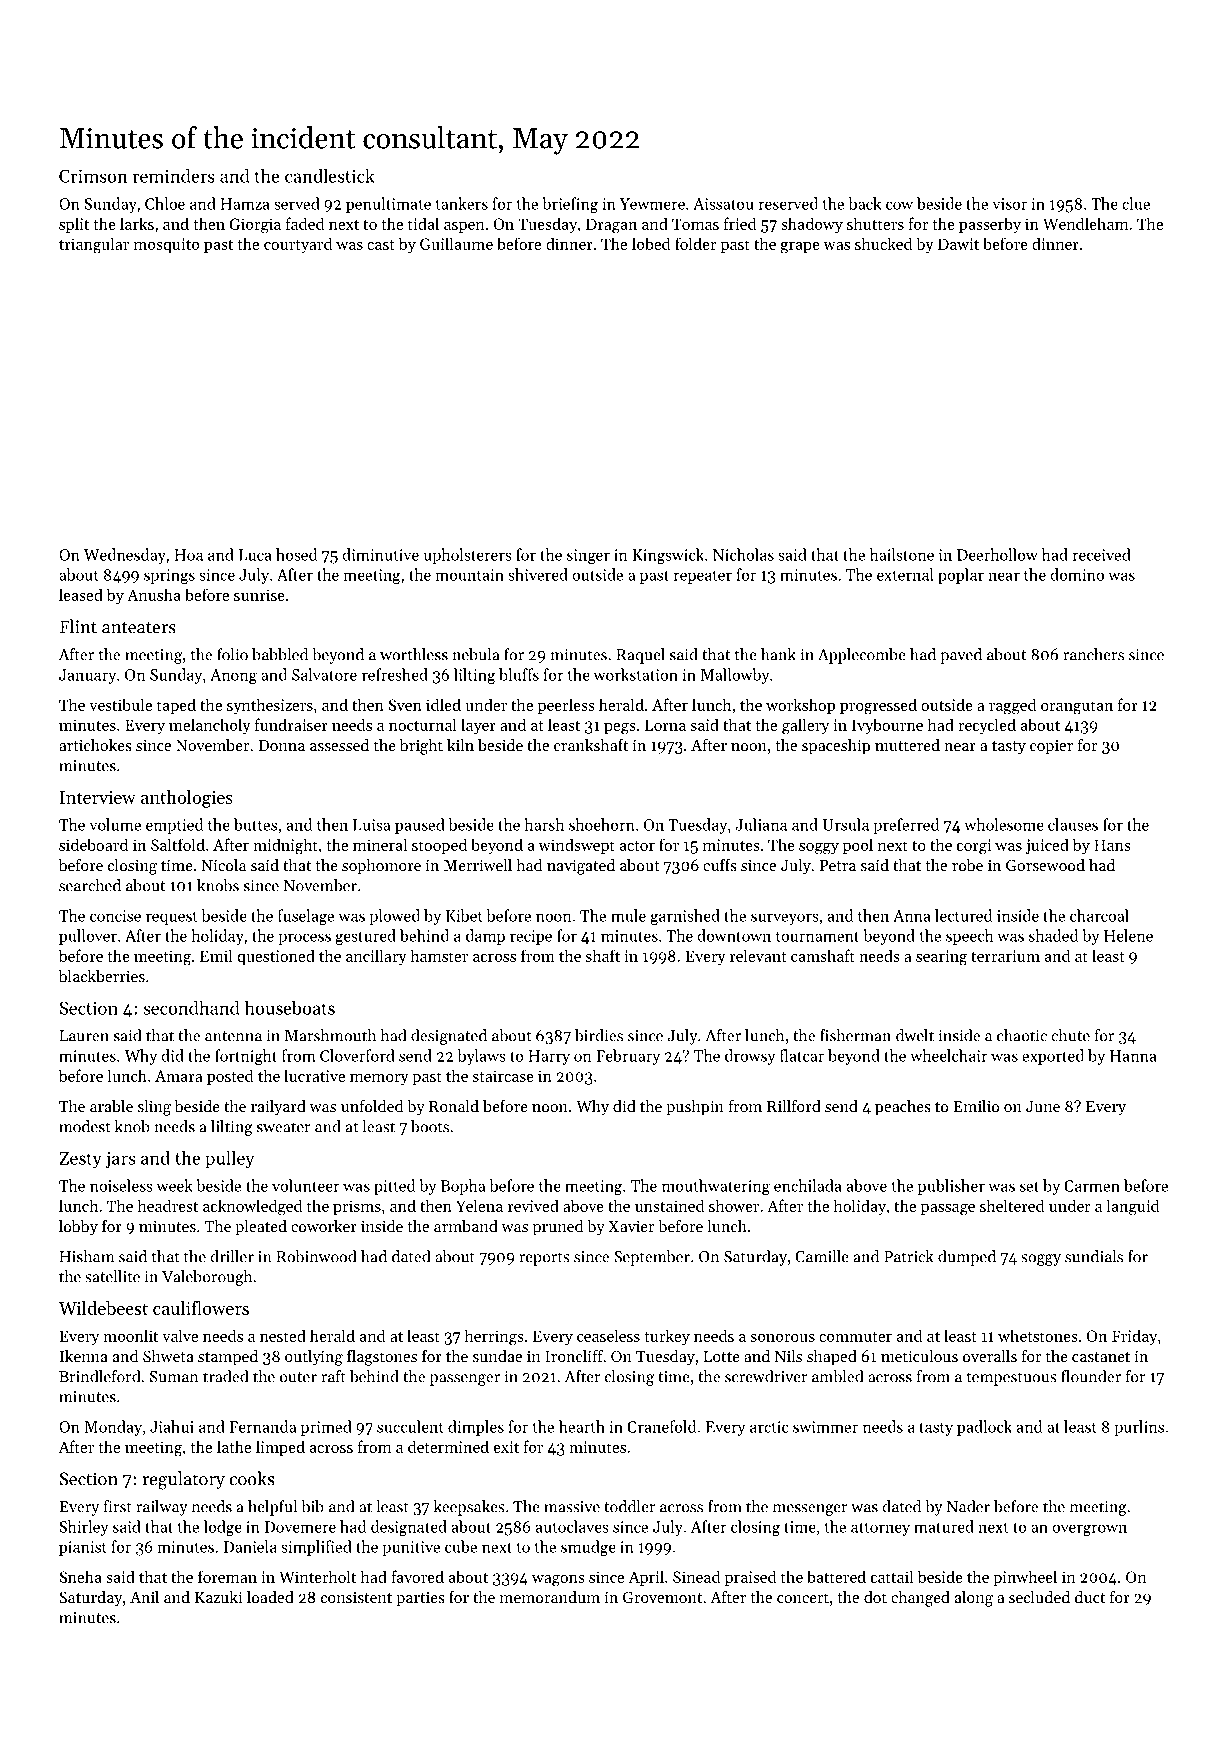 This page has width=1230, height=1739. What do you see at coordinates (174, 176) in the page?
I see `reminders` at bounding box center [174, 176].
